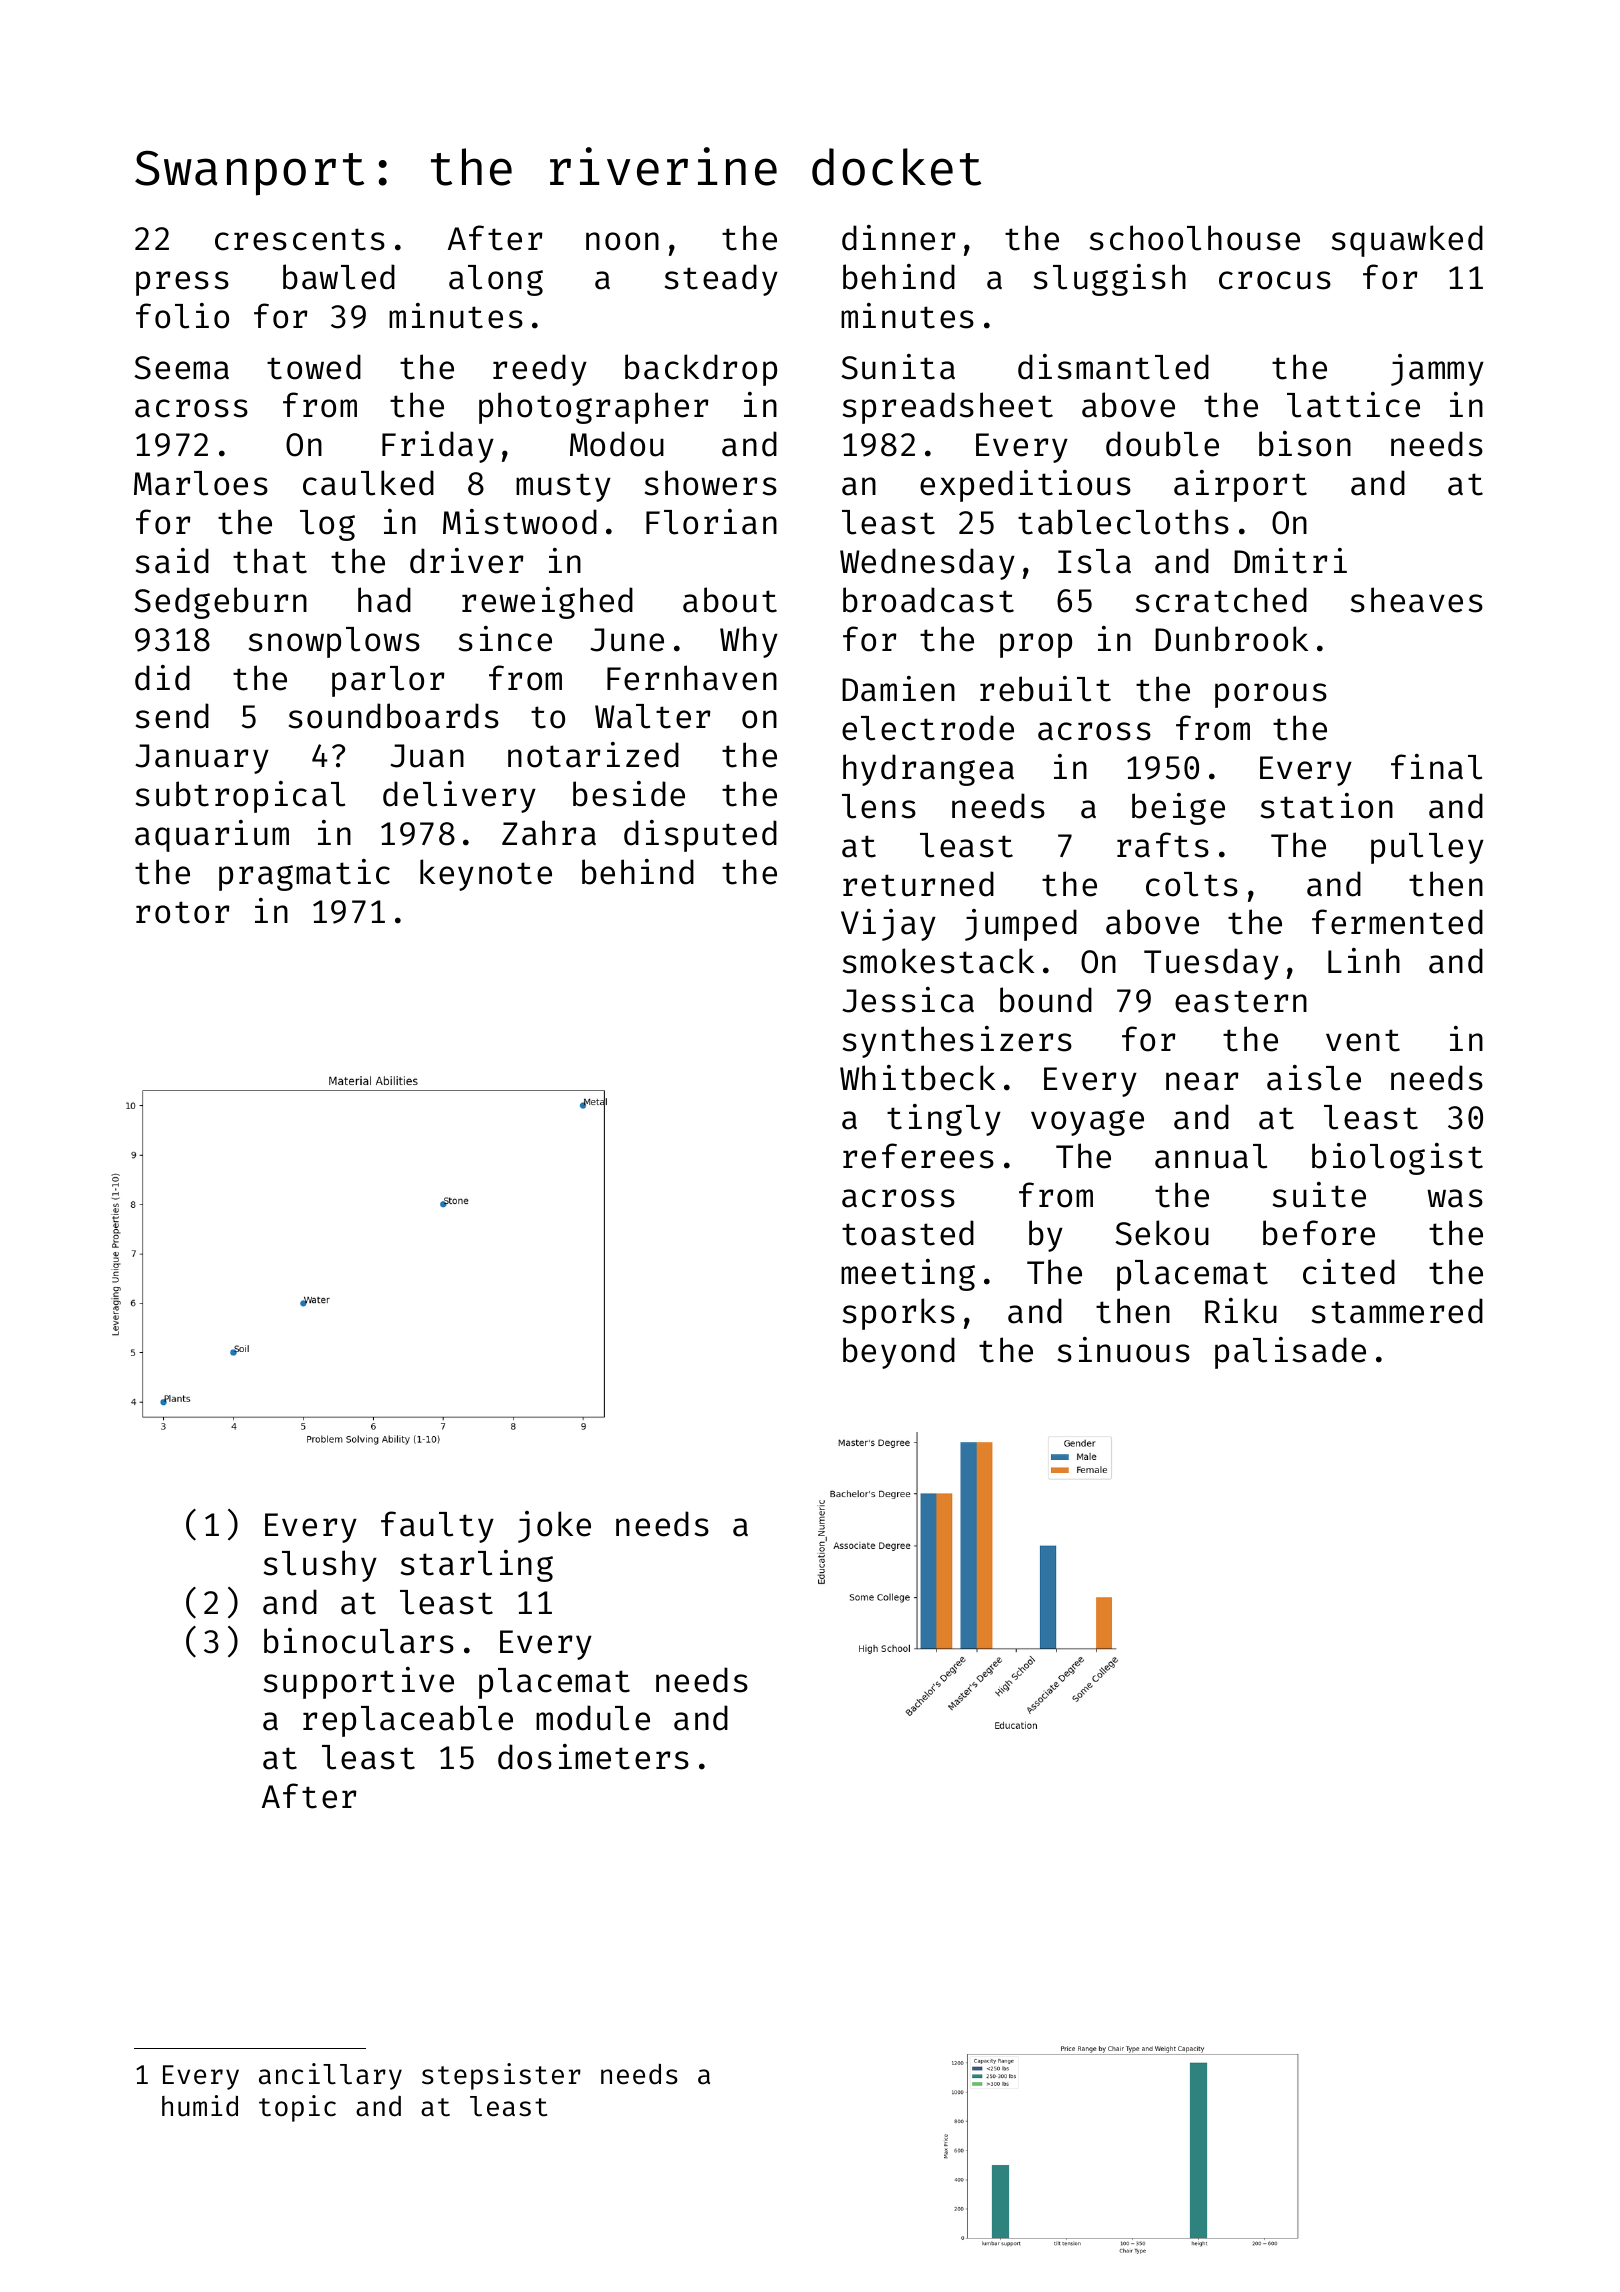 This screenshot has height=2292, width=1620. I want to click on rotor, so click(182, 912).
